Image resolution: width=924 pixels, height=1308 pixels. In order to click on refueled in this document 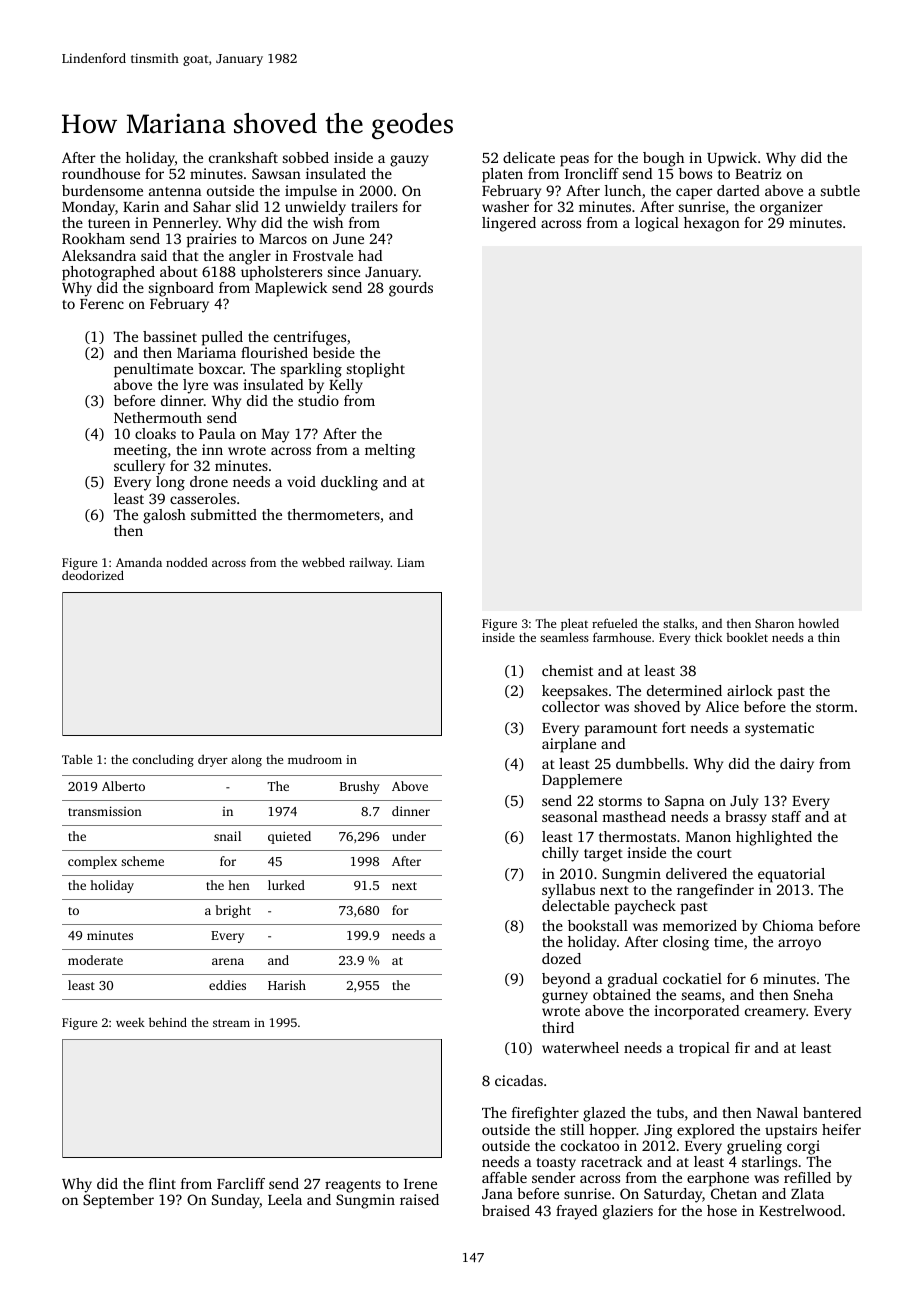, I will do `click(615, 623)`.
